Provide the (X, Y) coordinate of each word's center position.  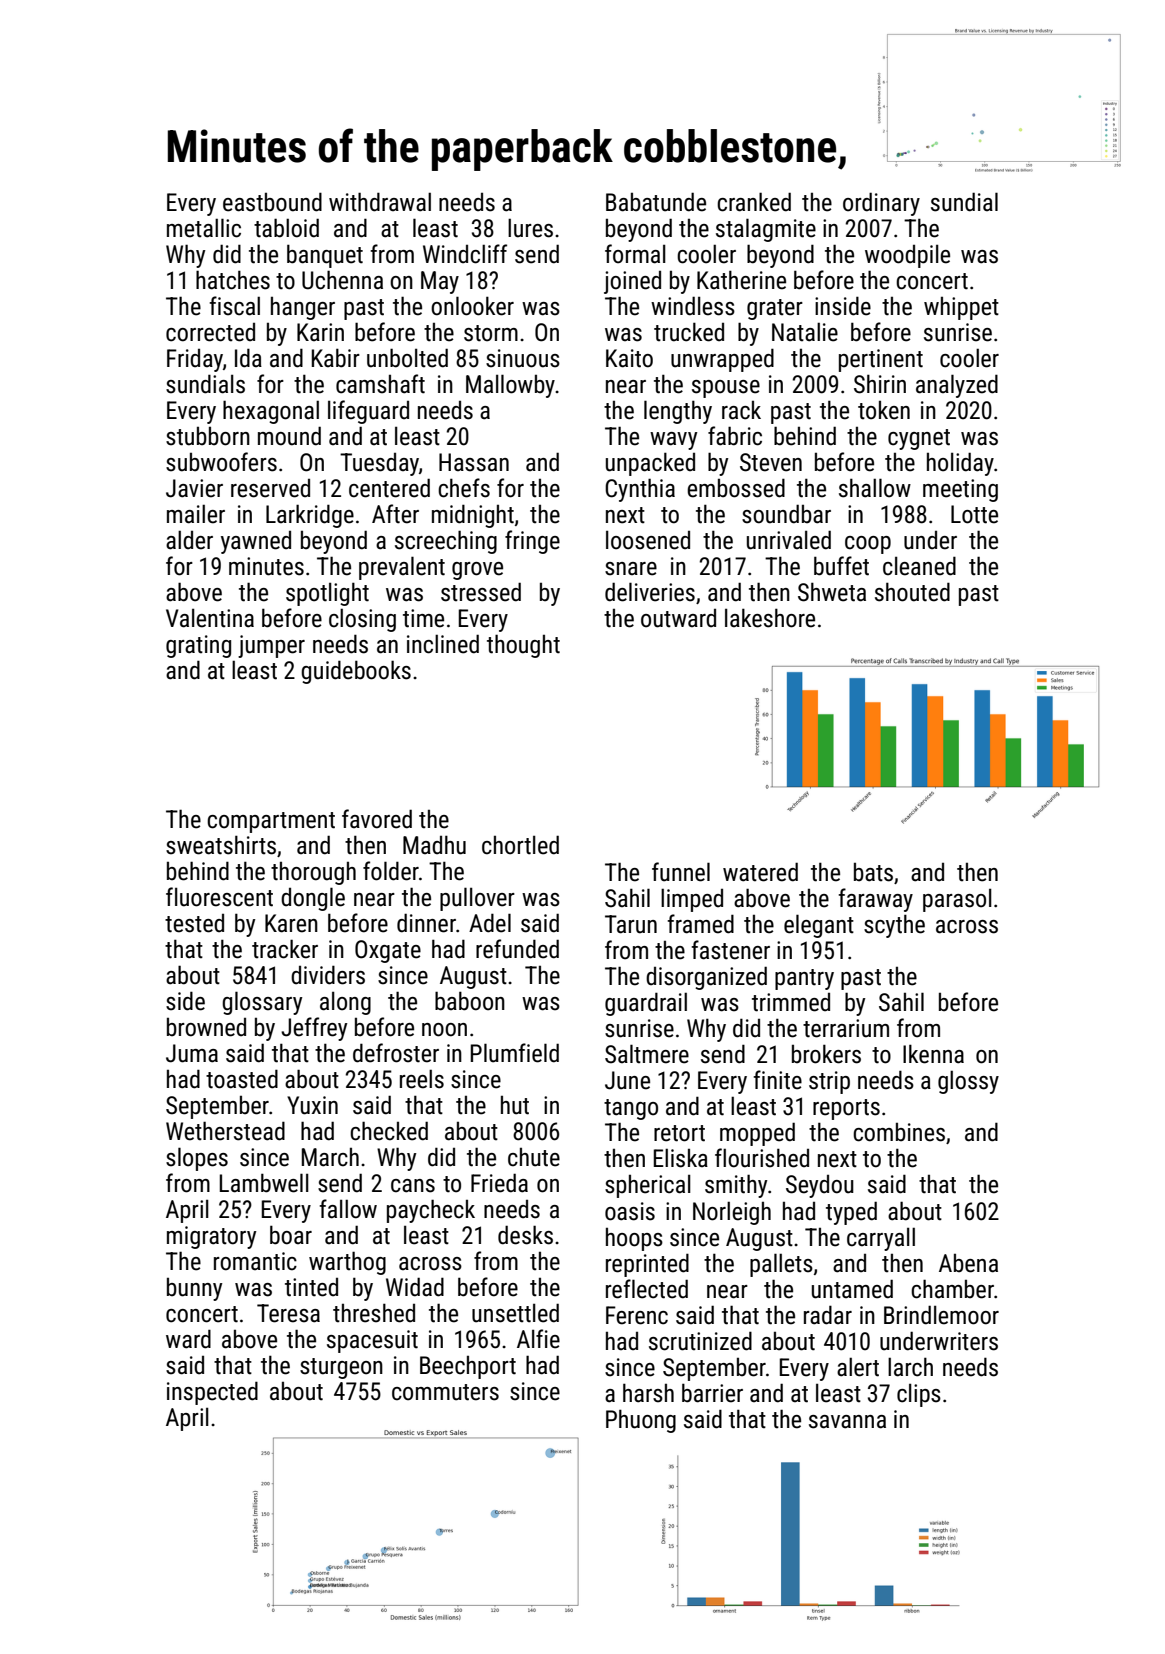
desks (525, 1235)
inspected (212, 1393)
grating (198, 646)
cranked (754, 202)
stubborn (208, 436)
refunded (517, 949)
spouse (726, 389)
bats (873, 872)
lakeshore (770, 618)
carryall (881, 1239)
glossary (262, 1003)
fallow (348, 1209)
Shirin (880, 384)
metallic (204, 228)
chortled (520, 845)
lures (530, 228)
